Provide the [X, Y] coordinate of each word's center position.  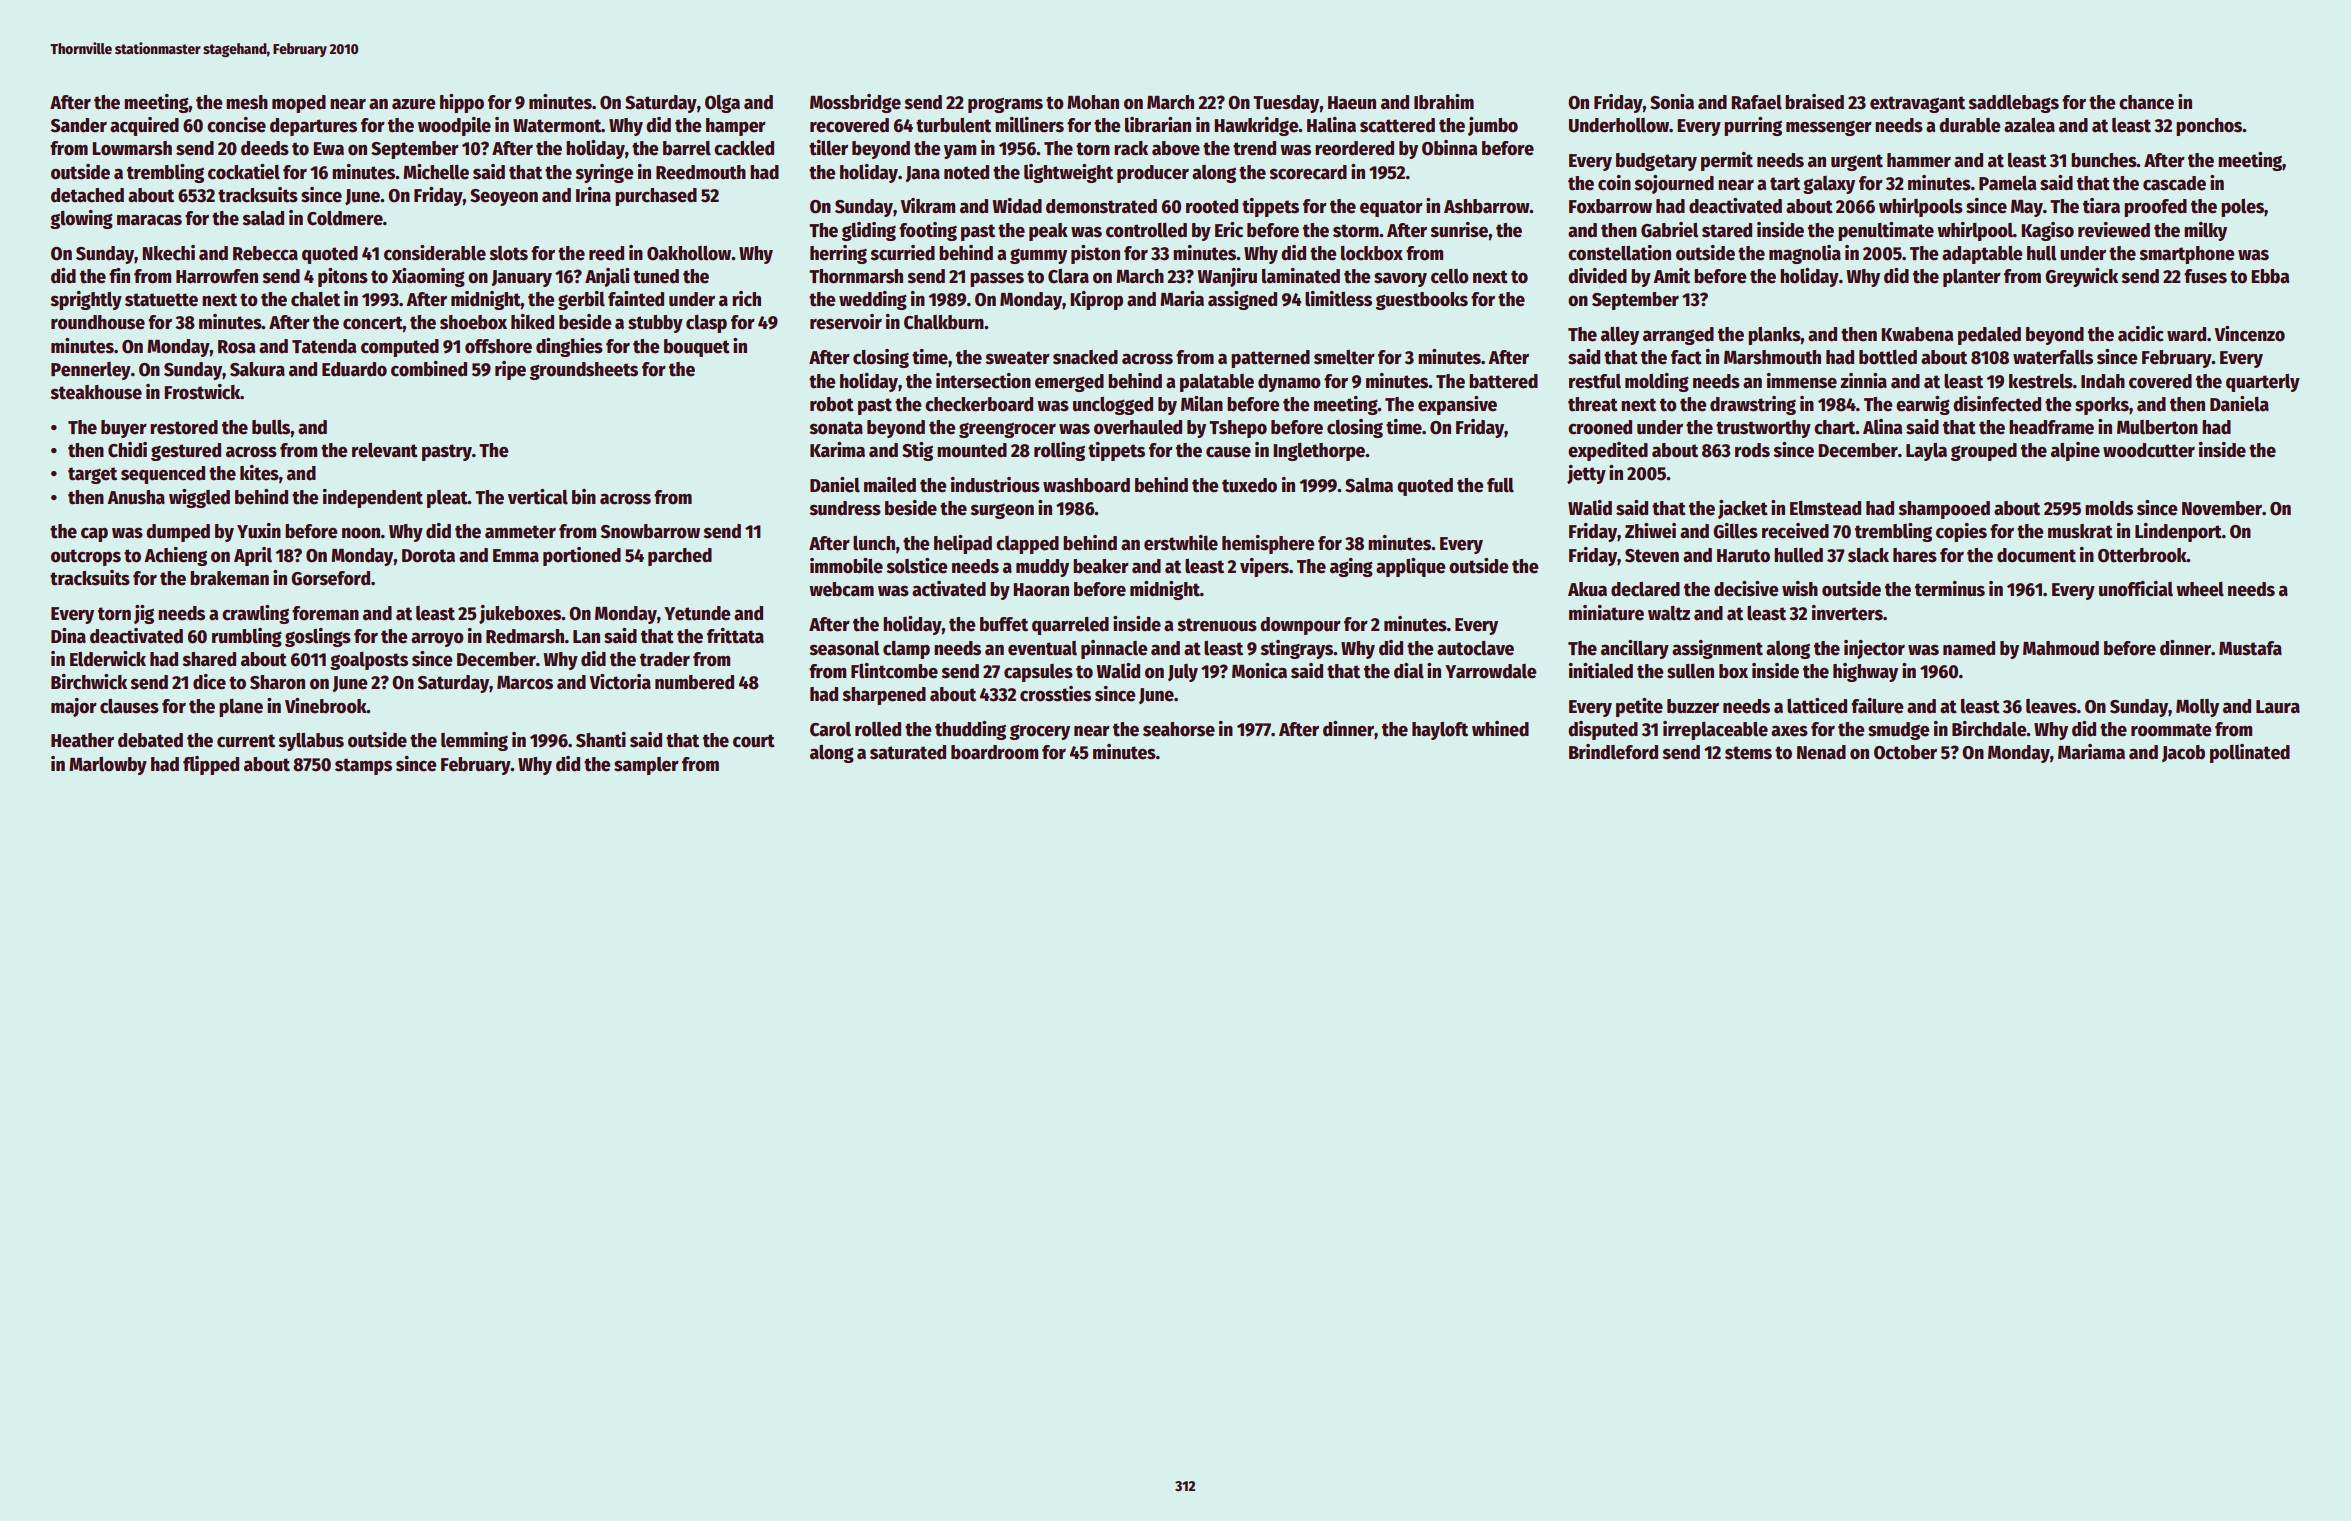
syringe [604, 173]
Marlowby [108, 766]
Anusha [136, 497]
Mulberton [2157, 427]
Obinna [1449, 148]
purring [1753, 126]
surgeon [1002, 511]
